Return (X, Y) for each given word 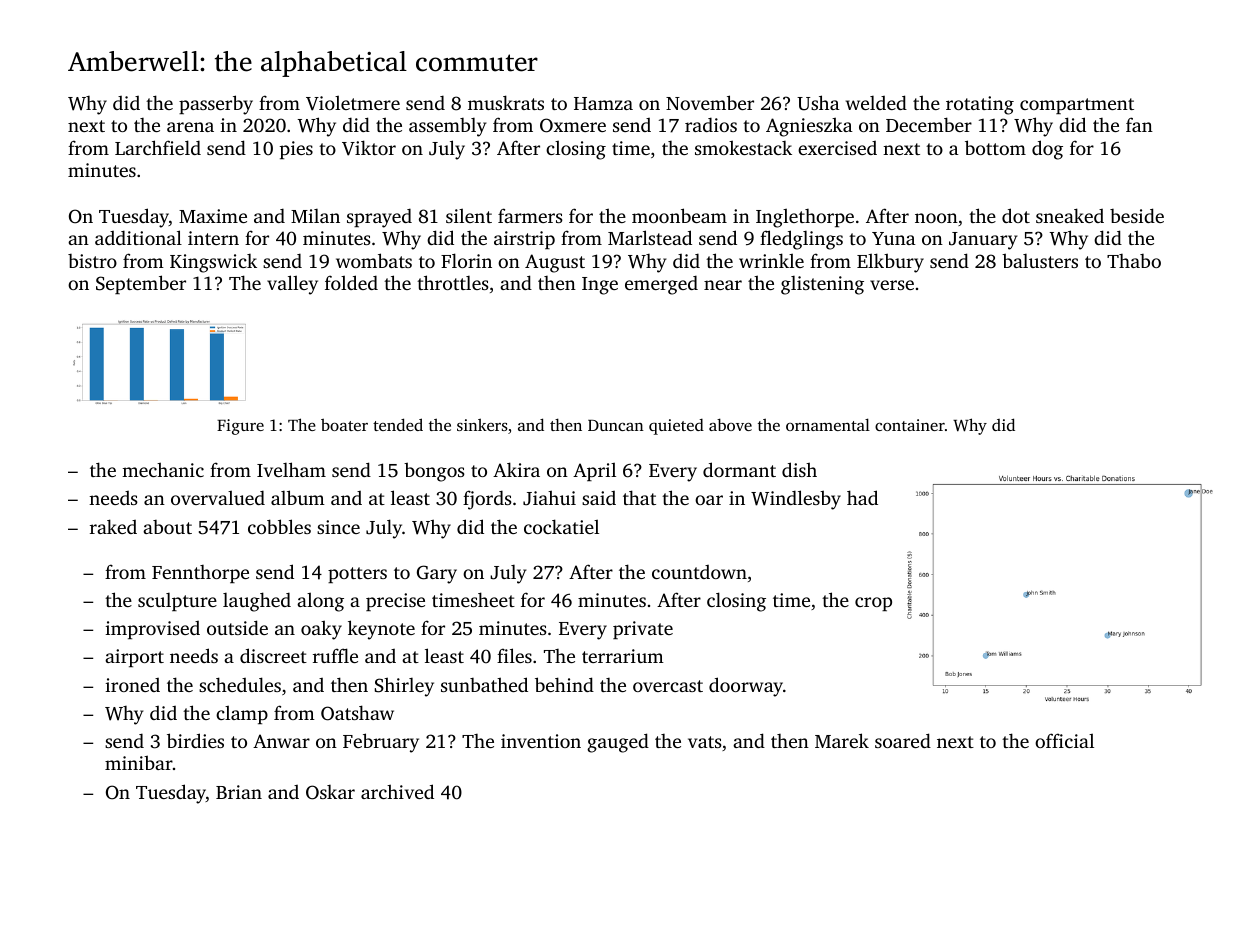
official (1064, 740)
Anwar (281, 741)
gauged (618, 743)
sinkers (482, 424)
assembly (448, 127)
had (862, 497)
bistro (92, 261)
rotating (980, 105)
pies (296, 150)
